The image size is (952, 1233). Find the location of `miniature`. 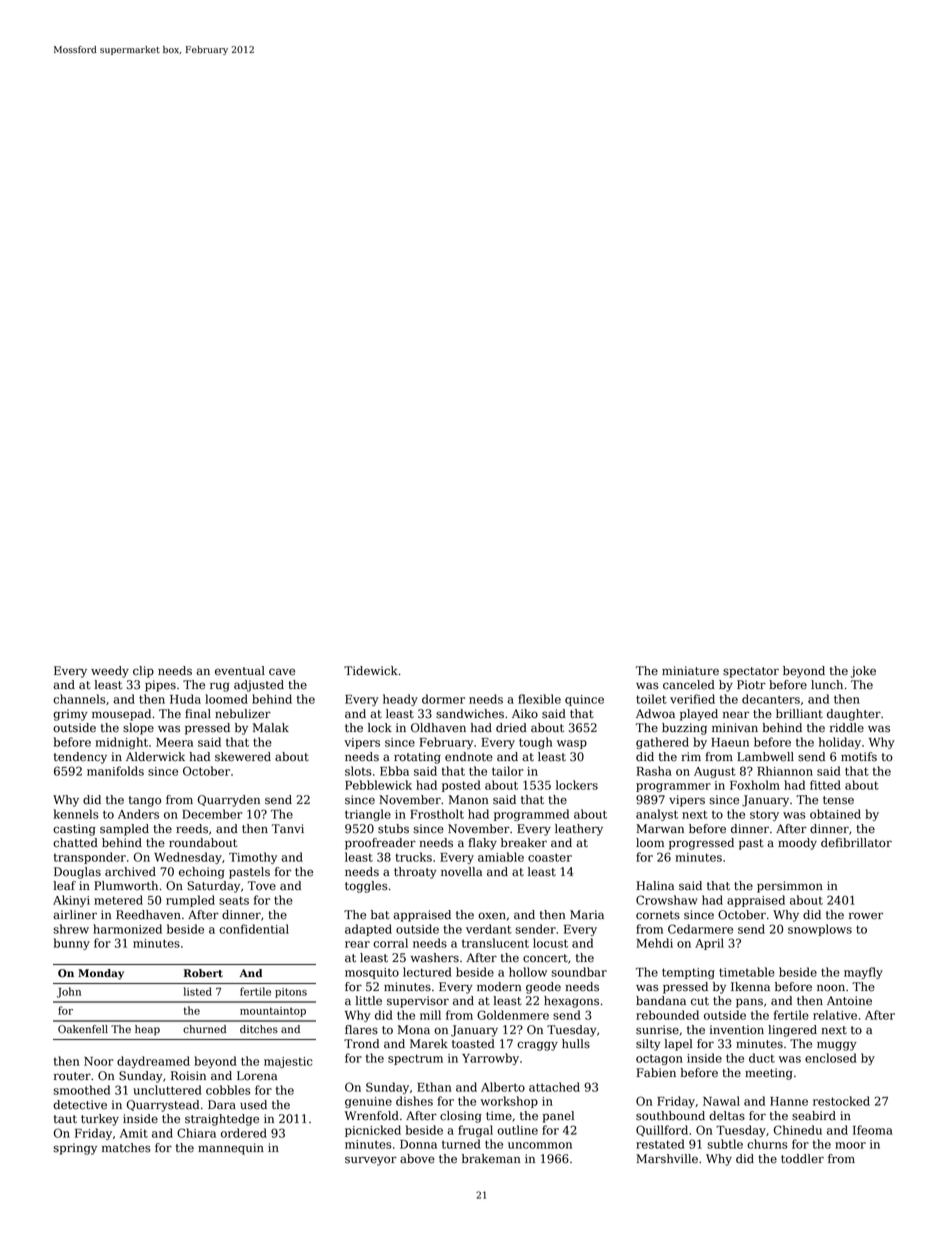

miniature is located at coordinates (690, 671).
